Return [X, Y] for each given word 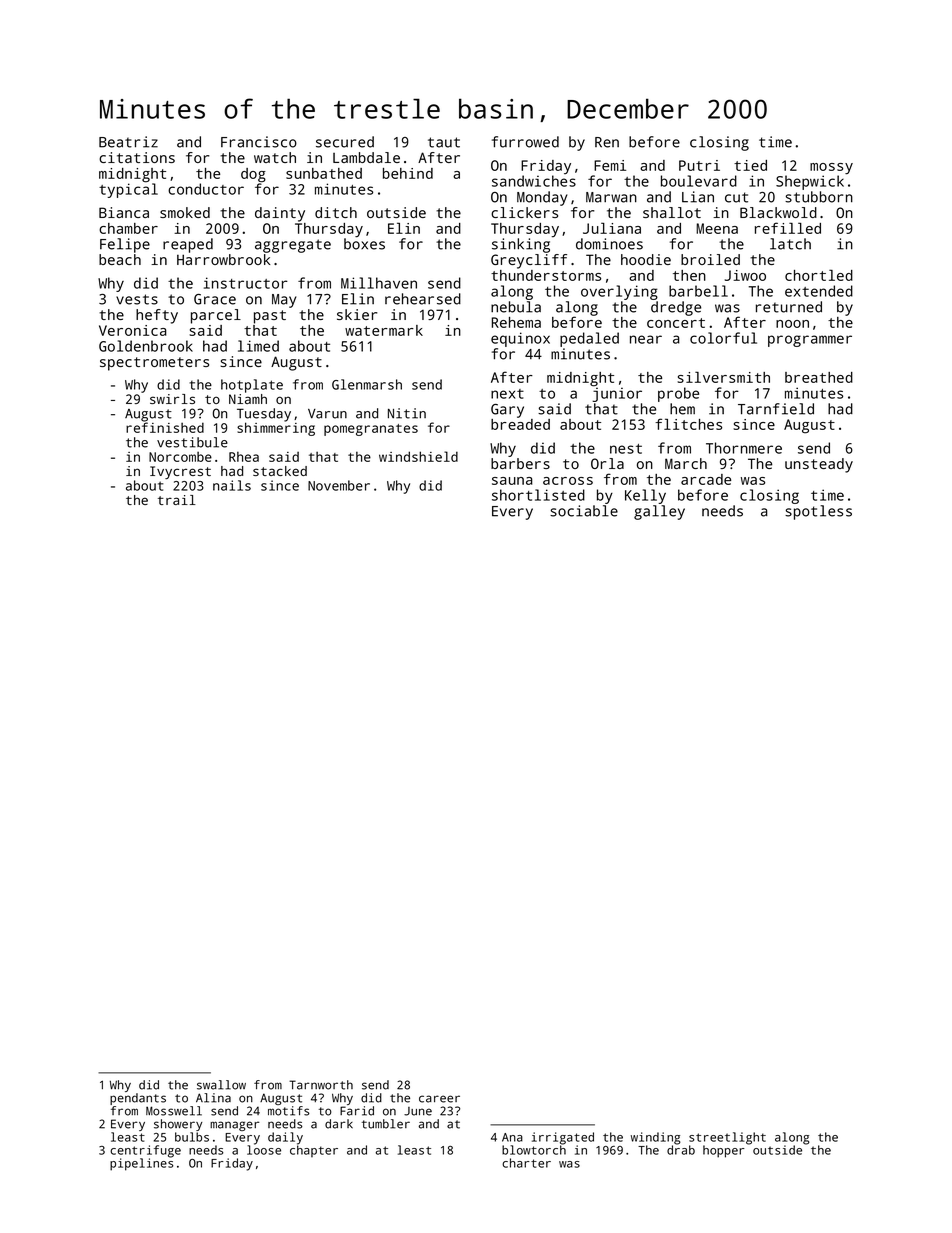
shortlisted [538, 495]
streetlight [727, 1138]
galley [659, 512]
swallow [221, 1085]
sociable [584, 511]
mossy [831, 169]
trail [177, 500]
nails [232, 485]
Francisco [259, 142]
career [439, 1099]
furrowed [525, 142]
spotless [818, 512]
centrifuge [145, 1151]
